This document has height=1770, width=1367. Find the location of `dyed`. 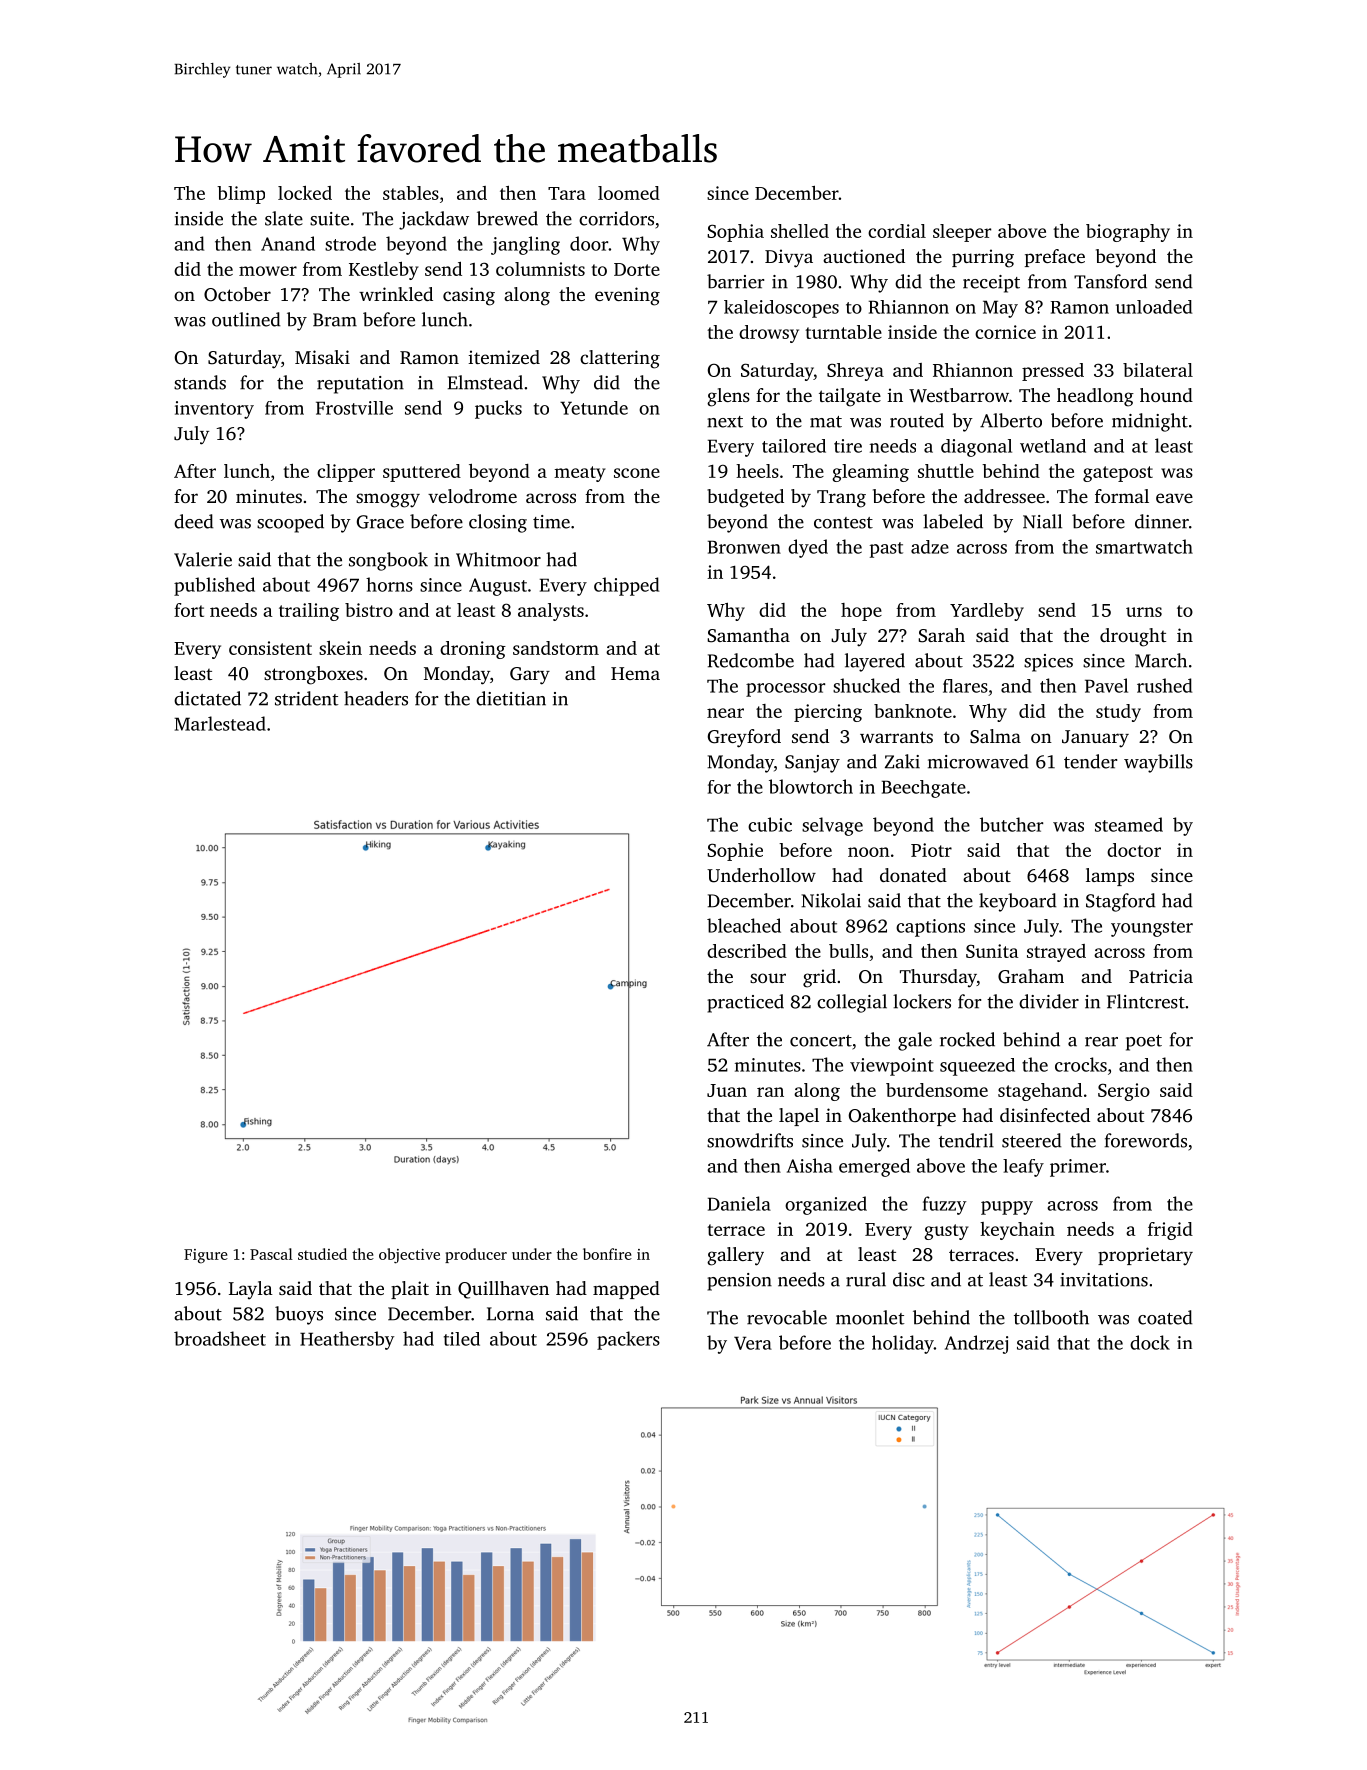

dyed is located at coordinates (808, 548).
